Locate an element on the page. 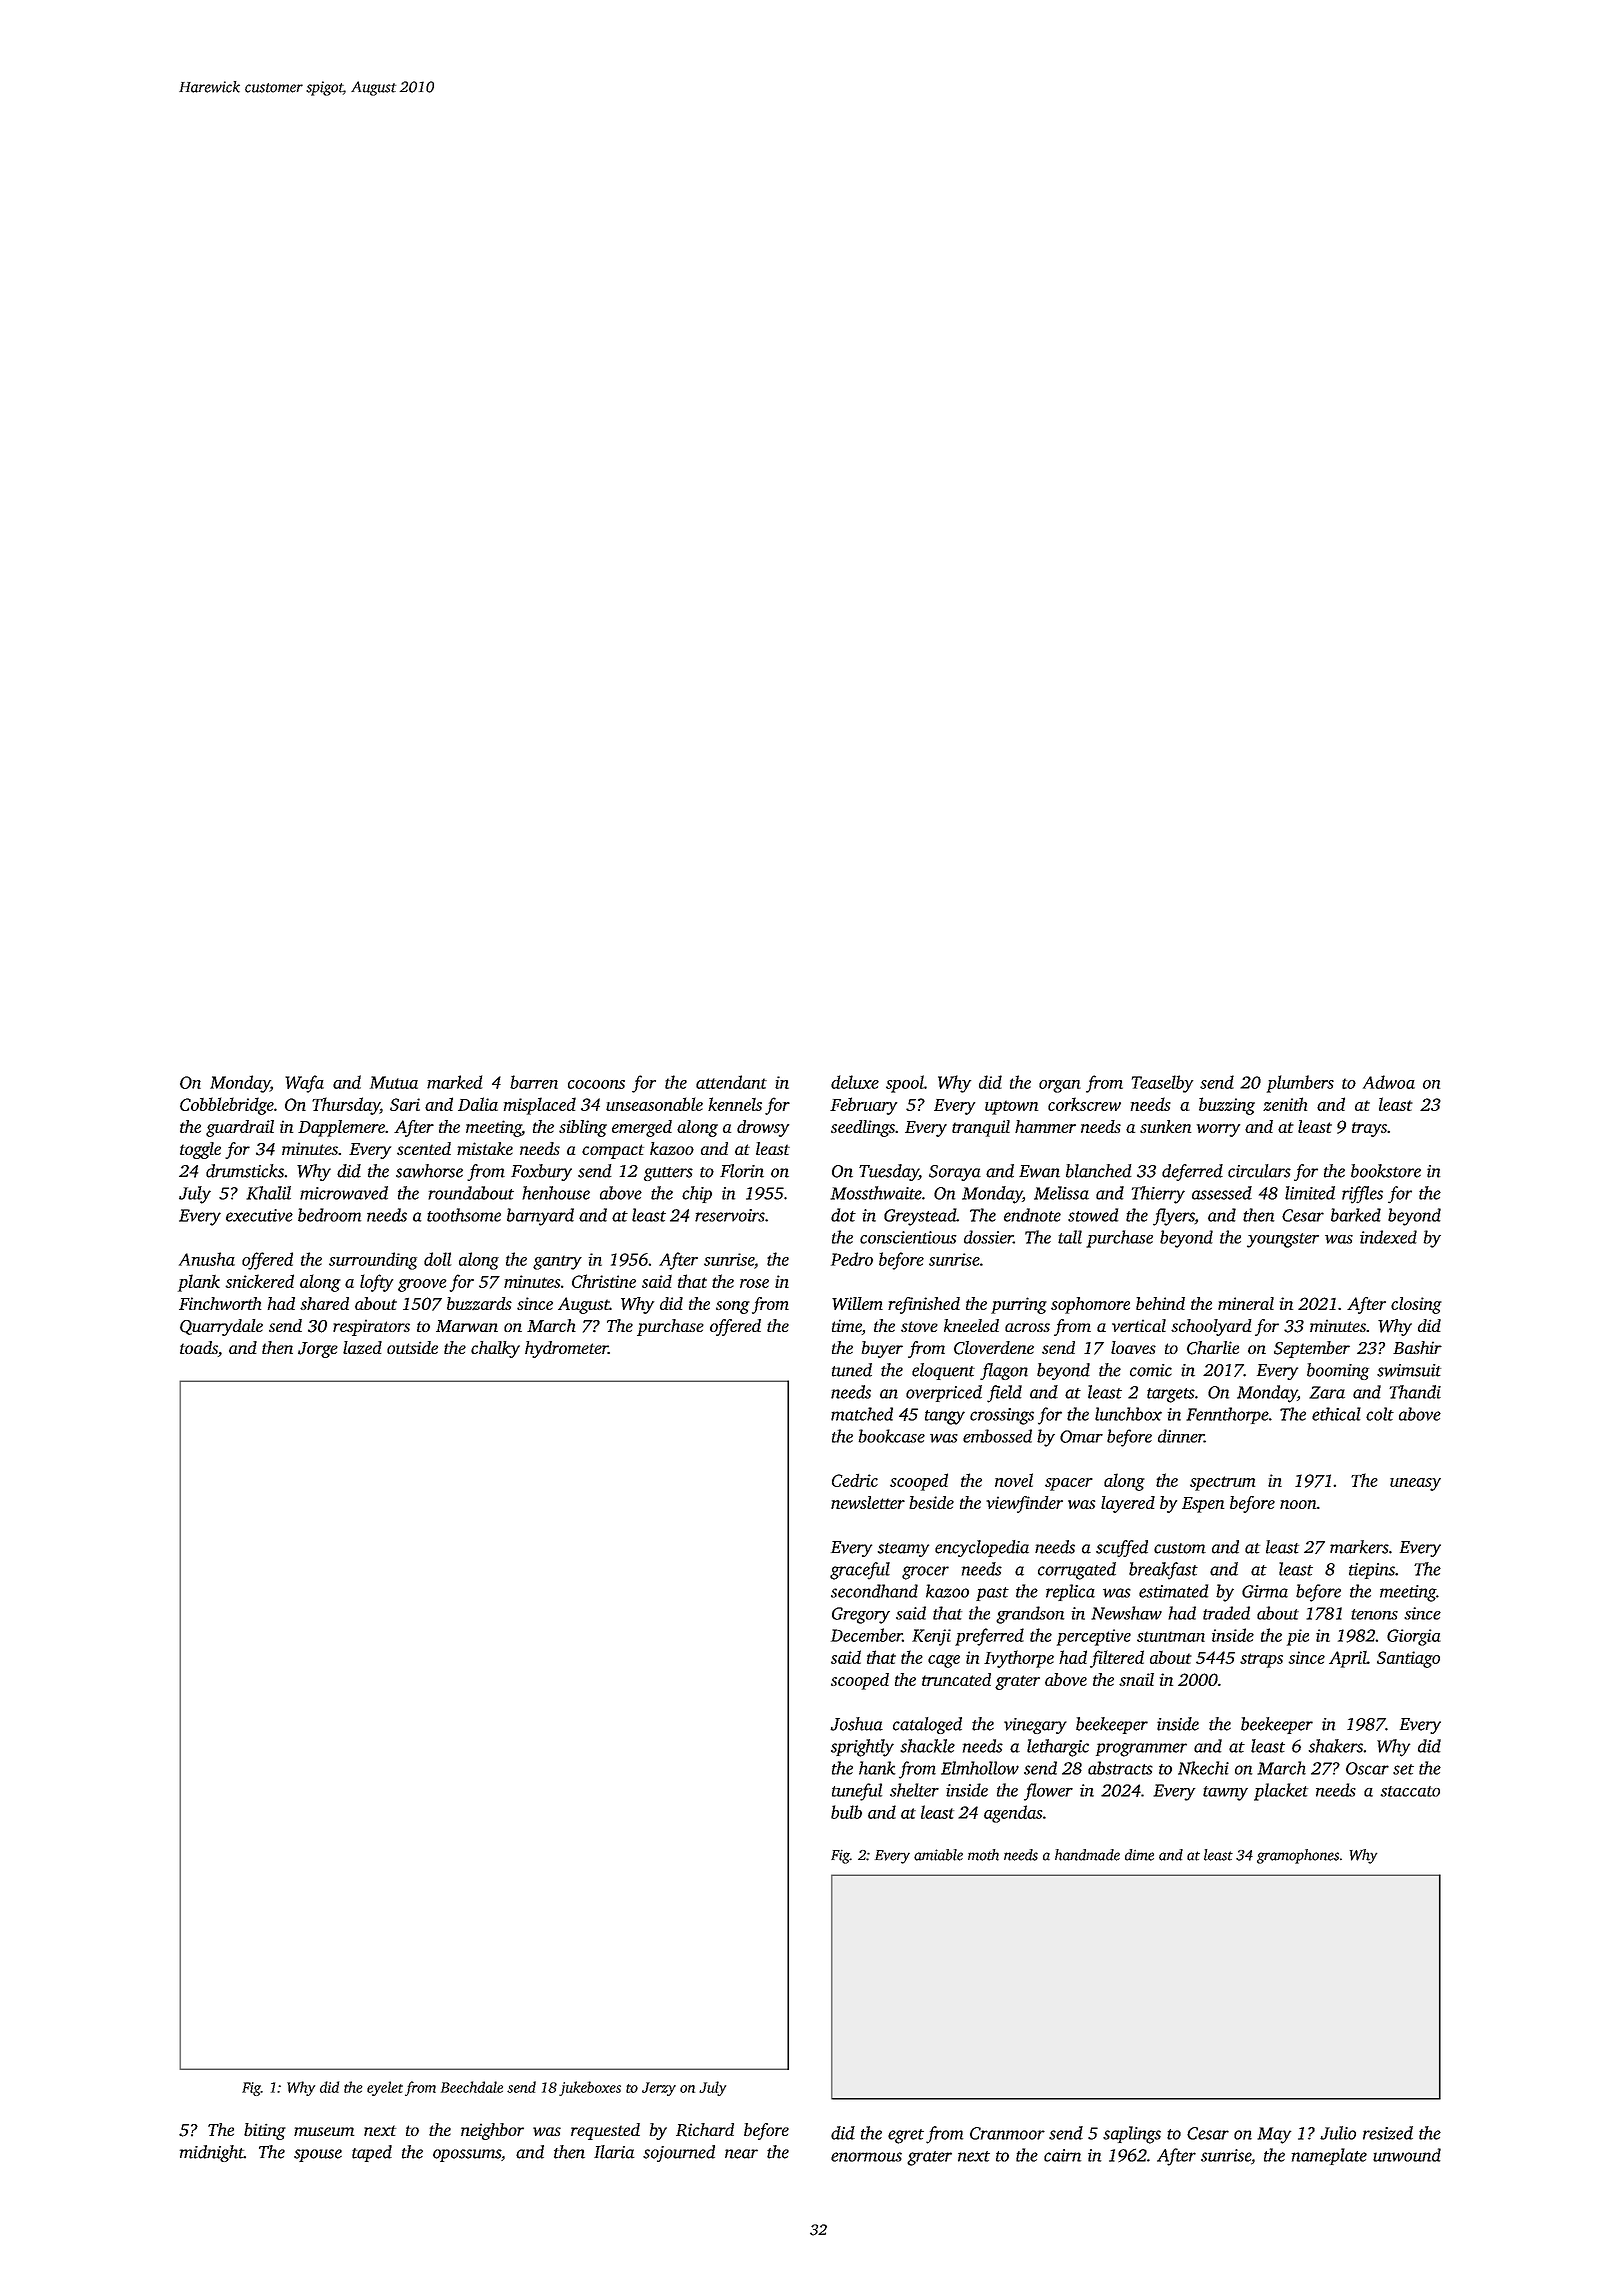 The image size is (1620, 2292). resized is located at coordinates (1388, 2133).
